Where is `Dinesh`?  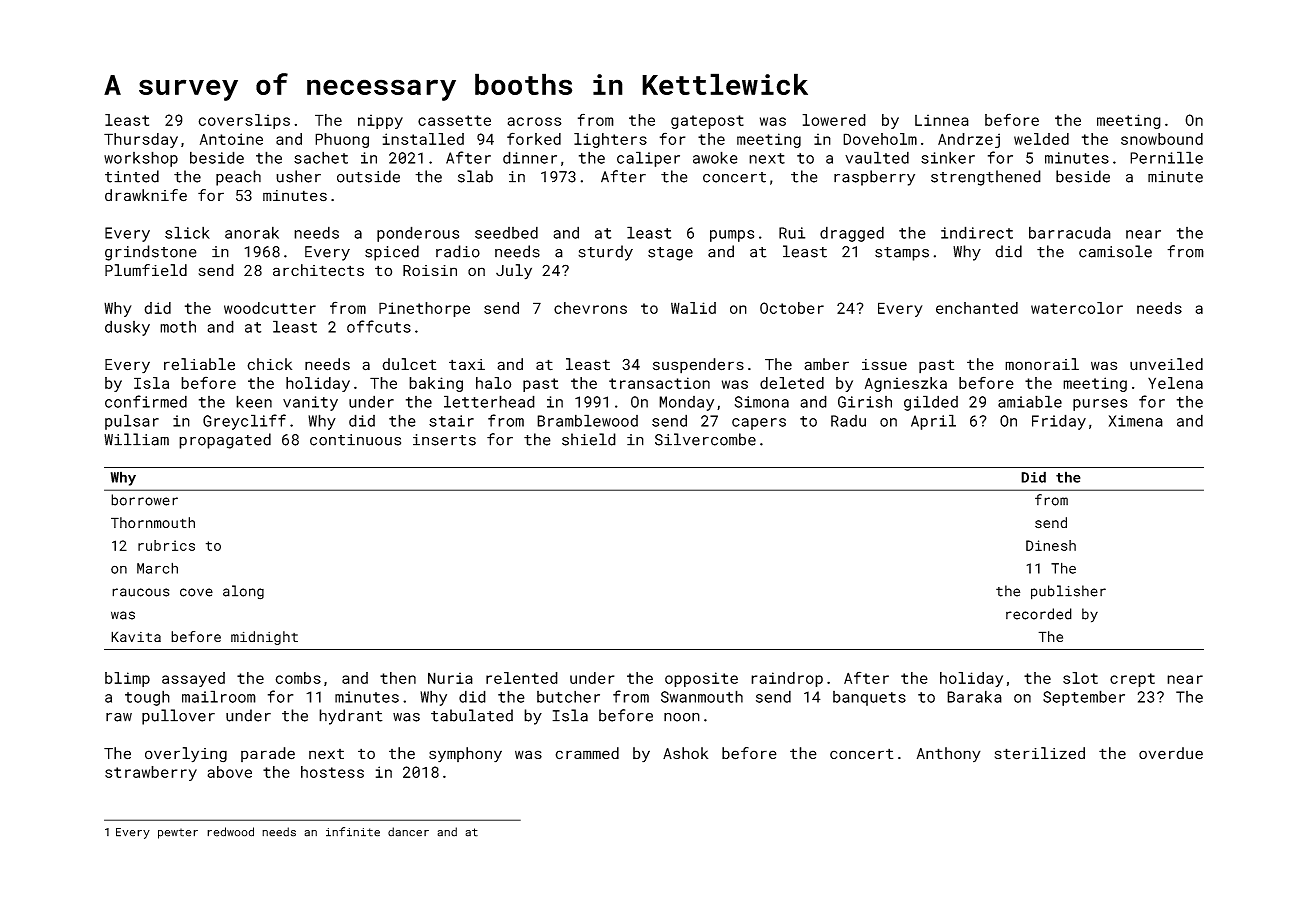 Dinesh is located at coordinates (1051, 545).
